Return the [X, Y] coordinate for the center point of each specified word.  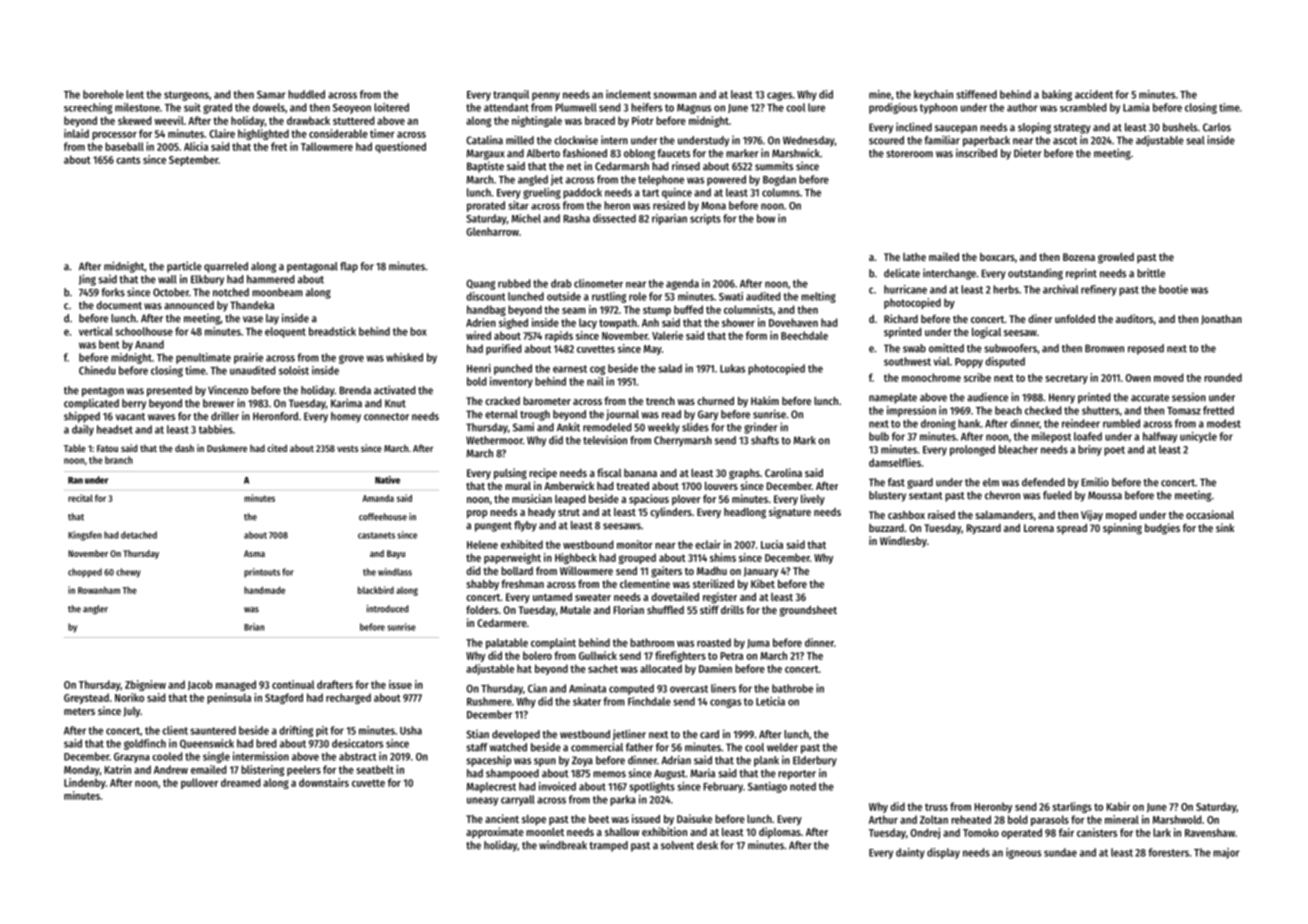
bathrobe [792, 688]
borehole [103, 94]
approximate [495, 832]
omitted [946, 348]
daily [83, 430]
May [653, 350]
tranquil [511, 95]
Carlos [1217, 127]
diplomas [780, 833]
